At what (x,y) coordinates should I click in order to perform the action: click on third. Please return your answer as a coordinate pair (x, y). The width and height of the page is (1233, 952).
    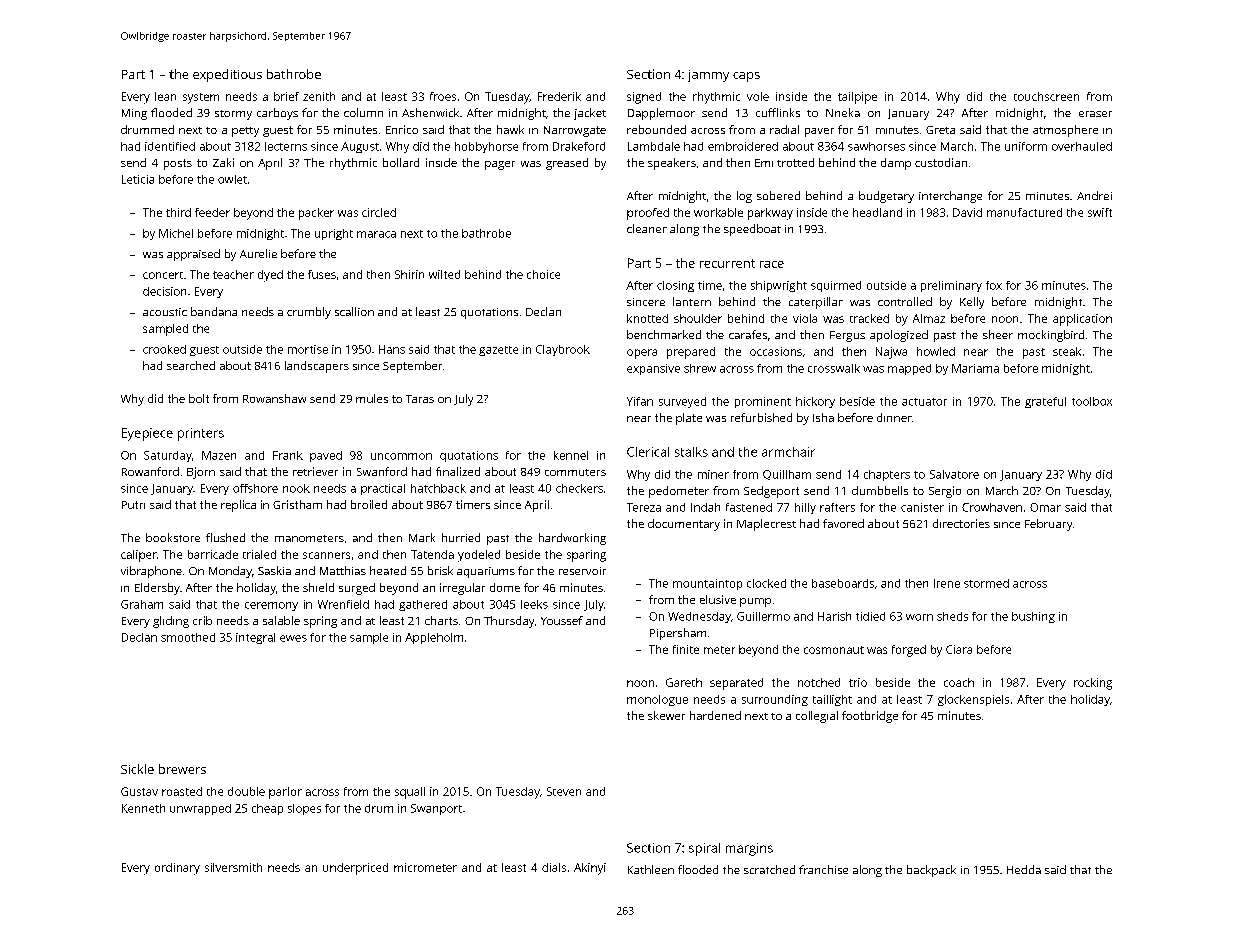
    Looking at the image, I should click on (178, 212).
